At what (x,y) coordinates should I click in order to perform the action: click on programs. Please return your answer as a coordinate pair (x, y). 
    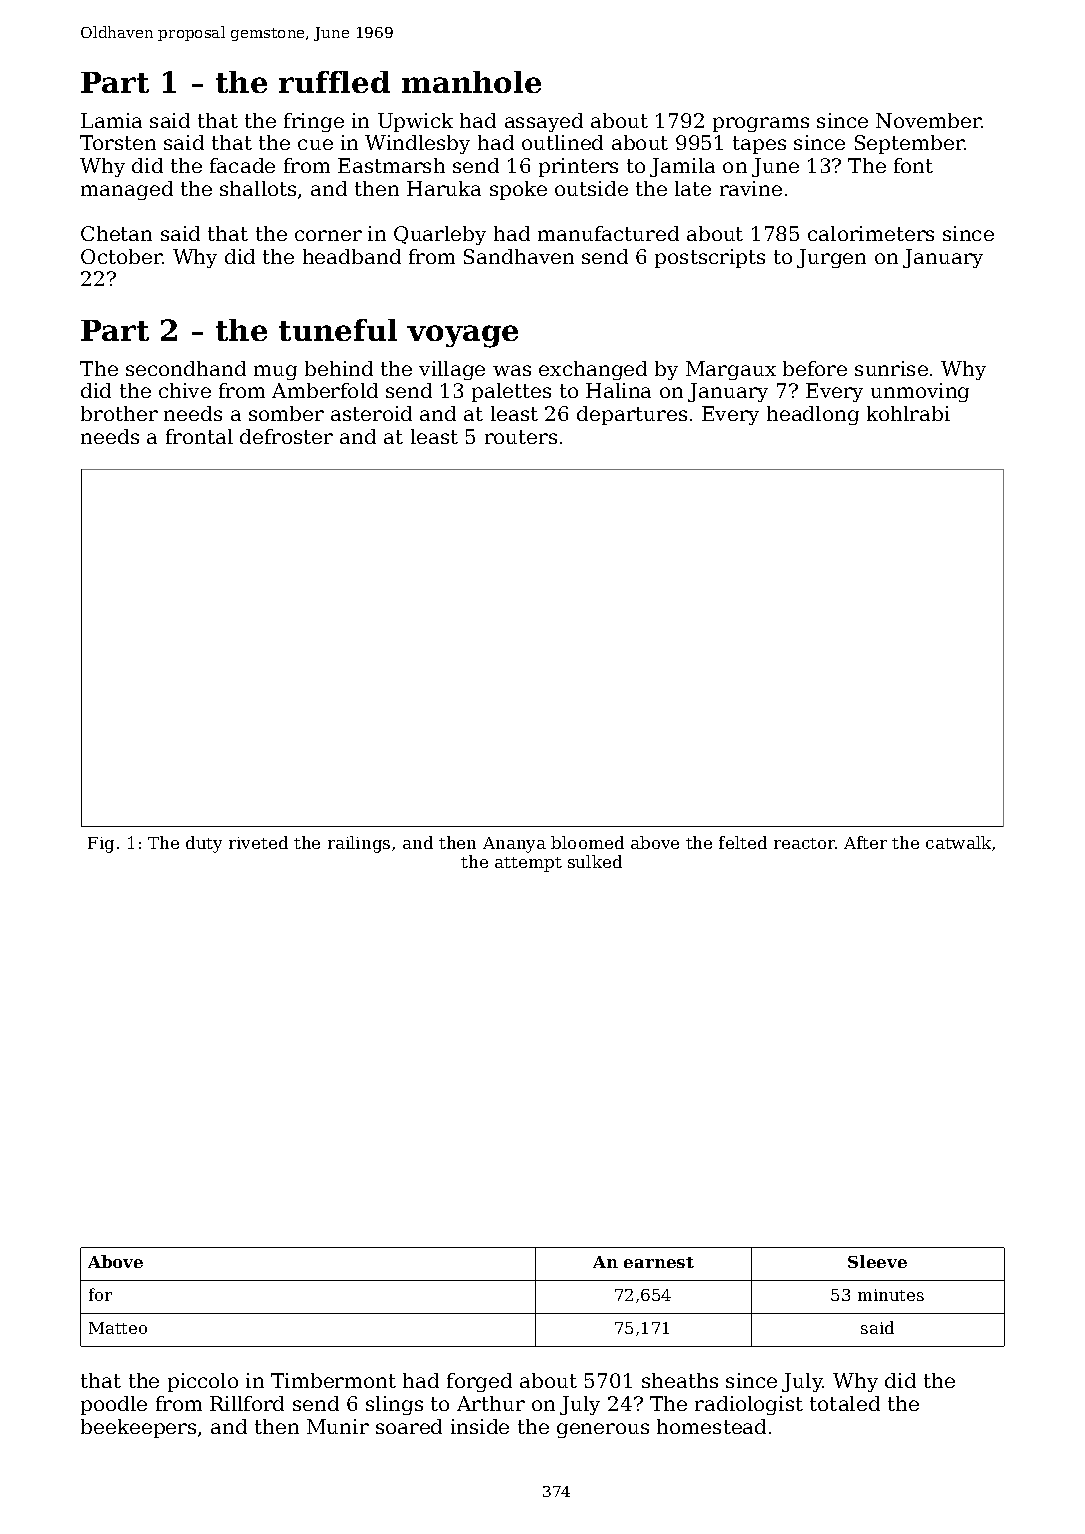
    Looking at the image, I should click on (761, 124).
